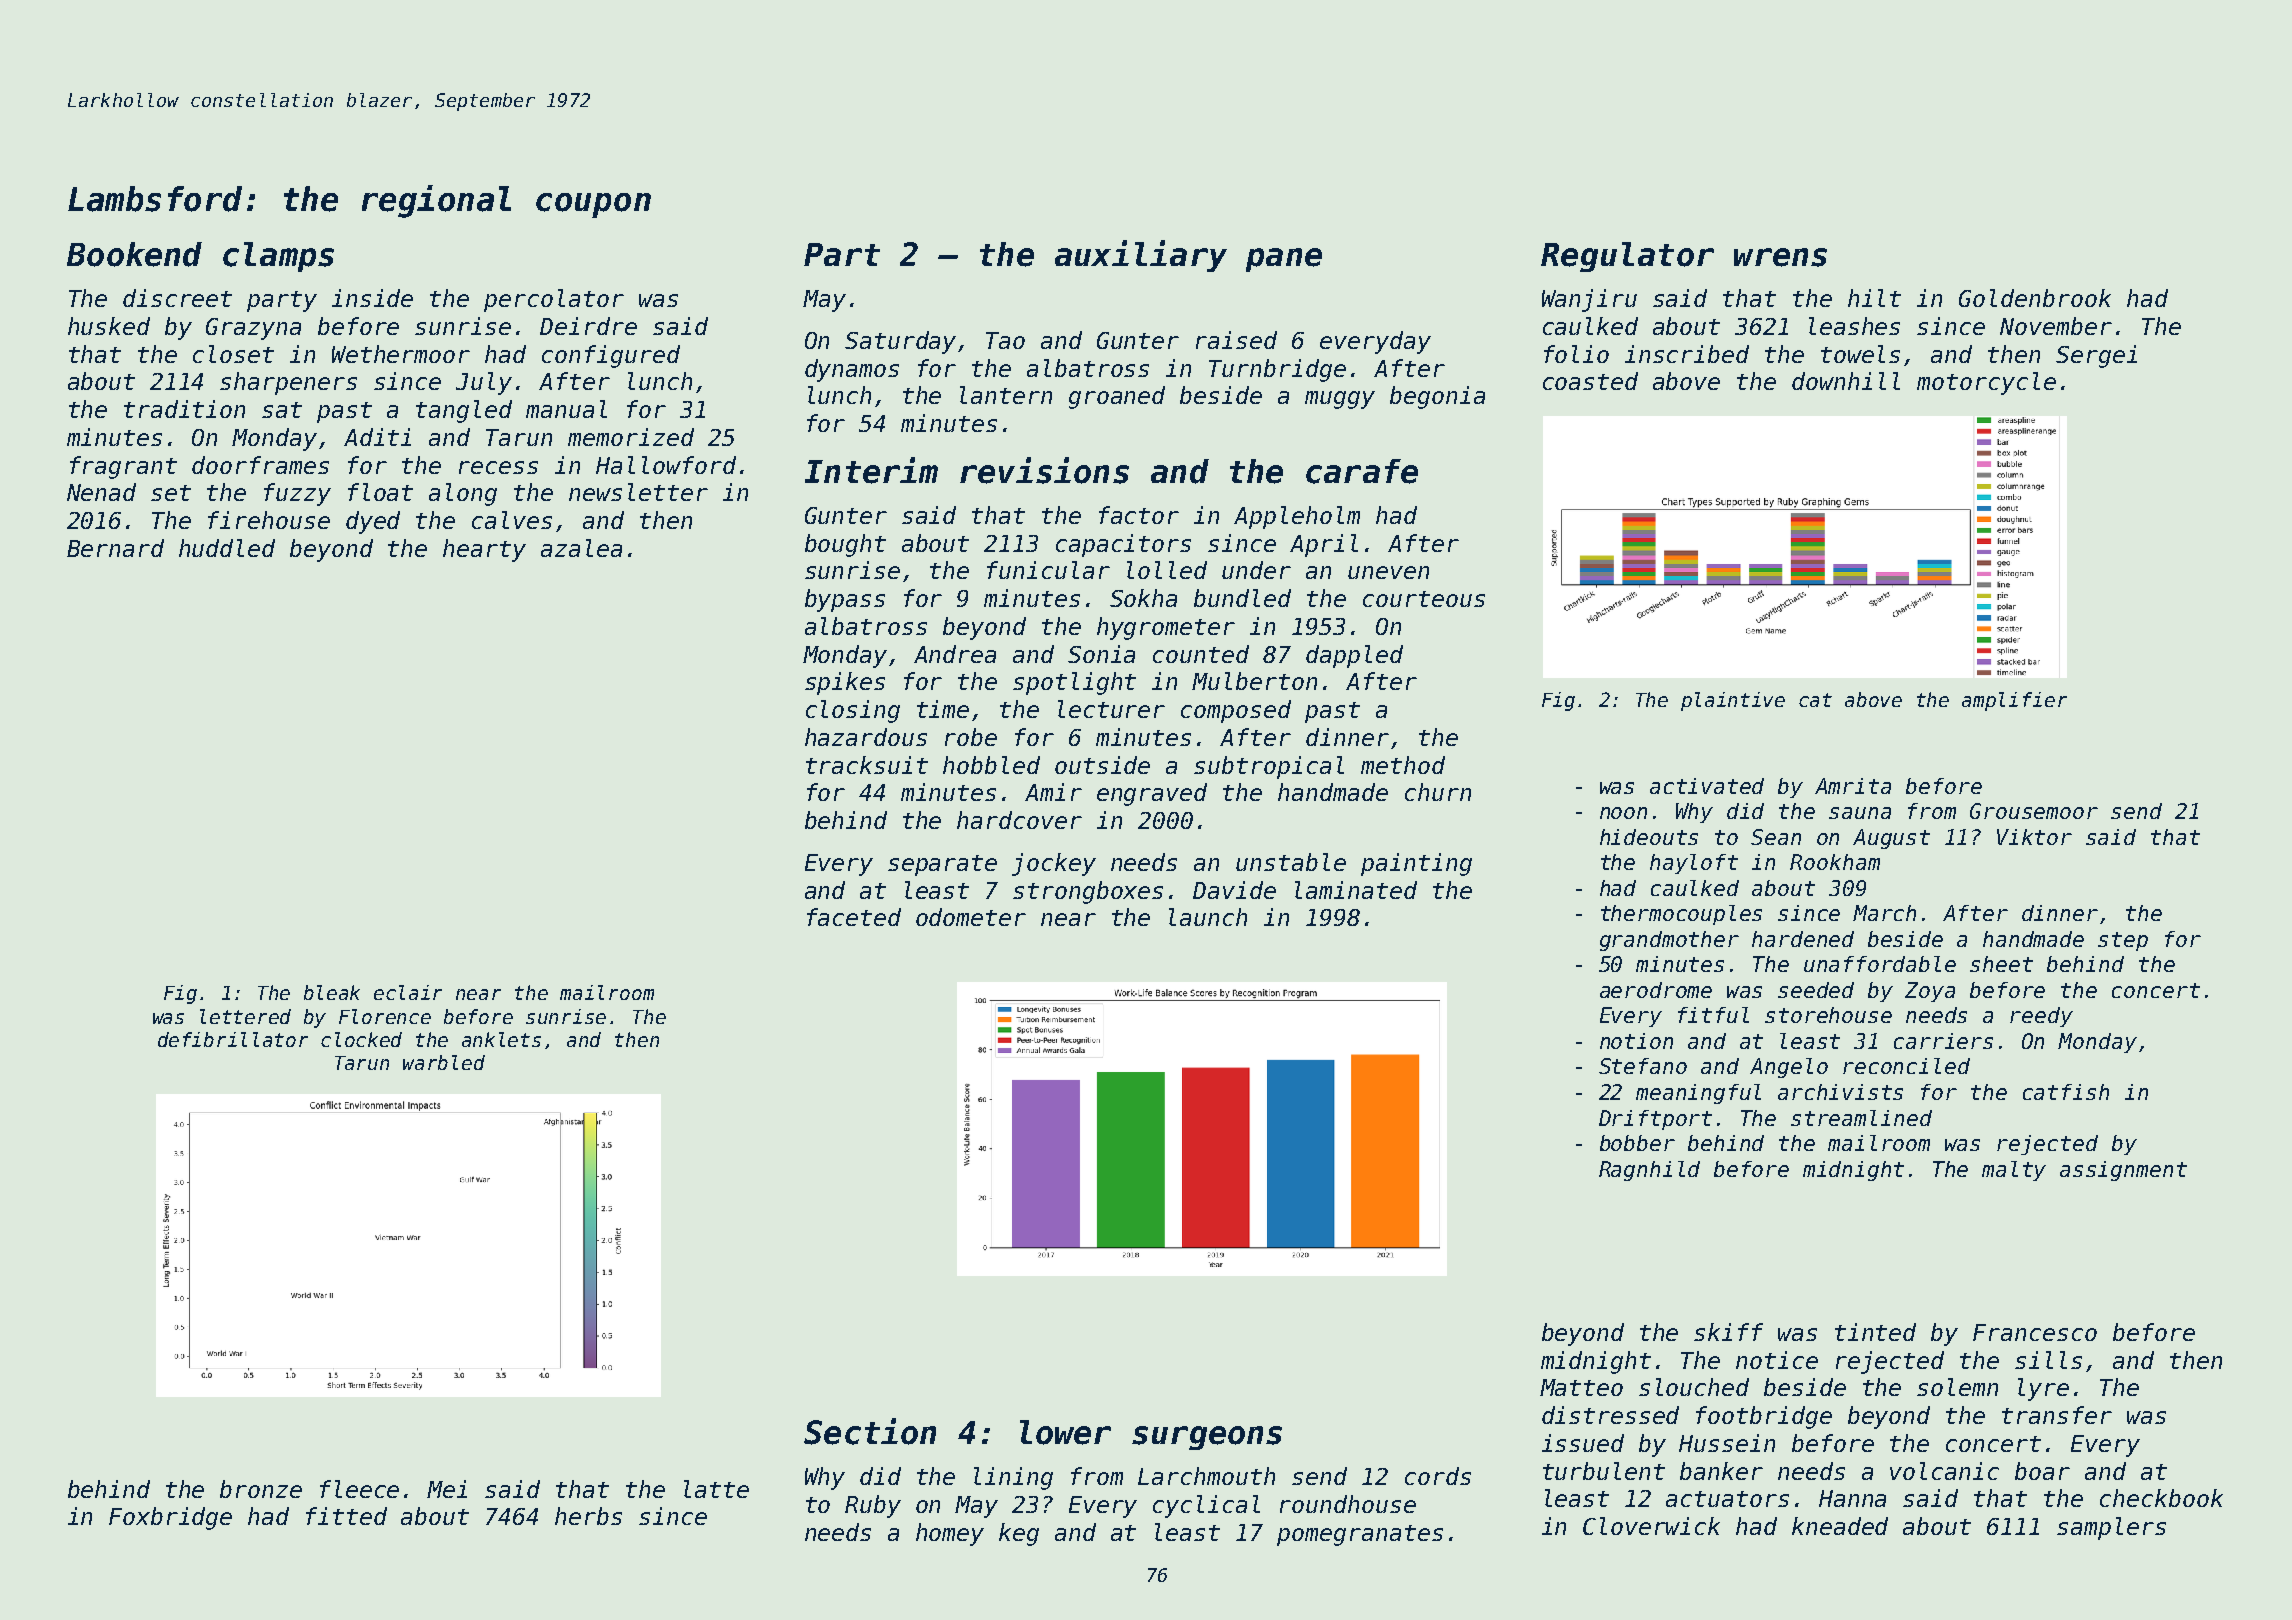  What do you see at coordinates (2035, 298) in the screenshot?
I see `Goldenbrook` at bounding box center [2035, 298].
